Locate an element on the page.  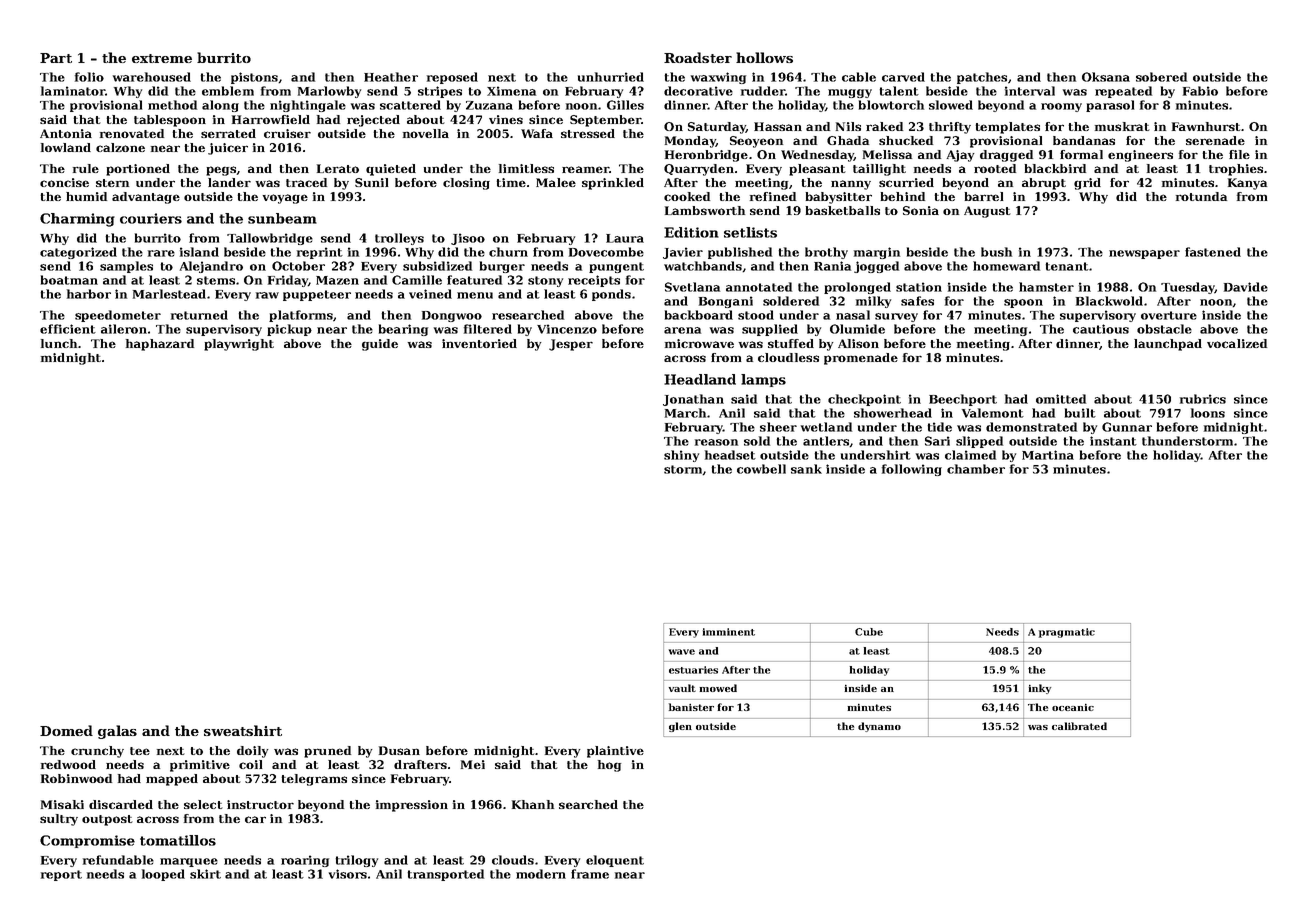
time is located at coordinates (511, 182).
